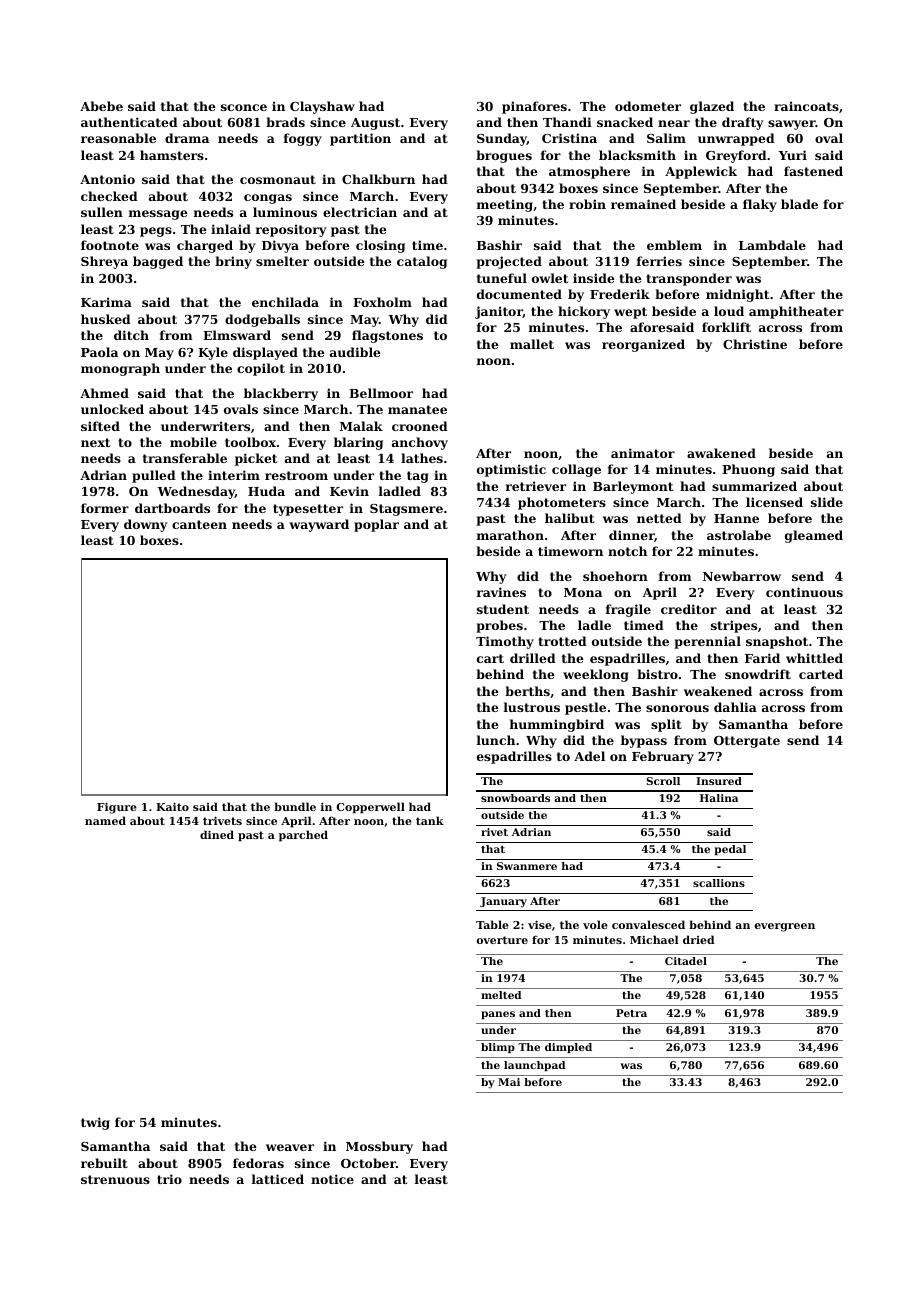  Describe the element at coordinates (532, 344) in the screenshot. I see `mallet` at that location.
